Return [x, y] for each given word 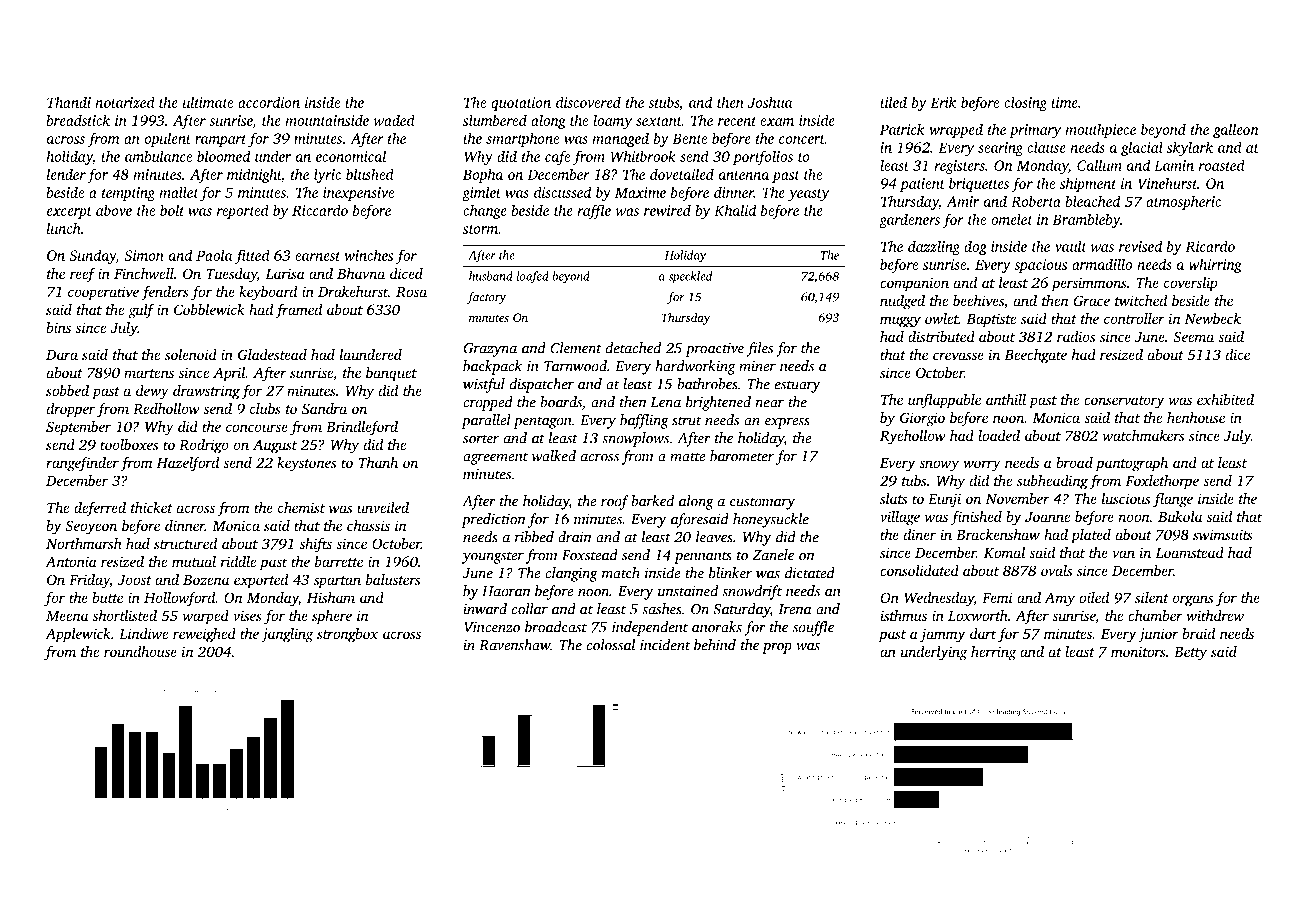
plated [1091, 536]
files [759, 349]
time [1064, 102]
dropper [71, 410]
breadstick [78, 120]
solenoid [191, 354]
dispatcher [542, 385]
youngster [493, 557]
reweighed [204, 635]
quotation [521, 104]
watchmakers [1143, 435]
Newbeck [1212, 318]
